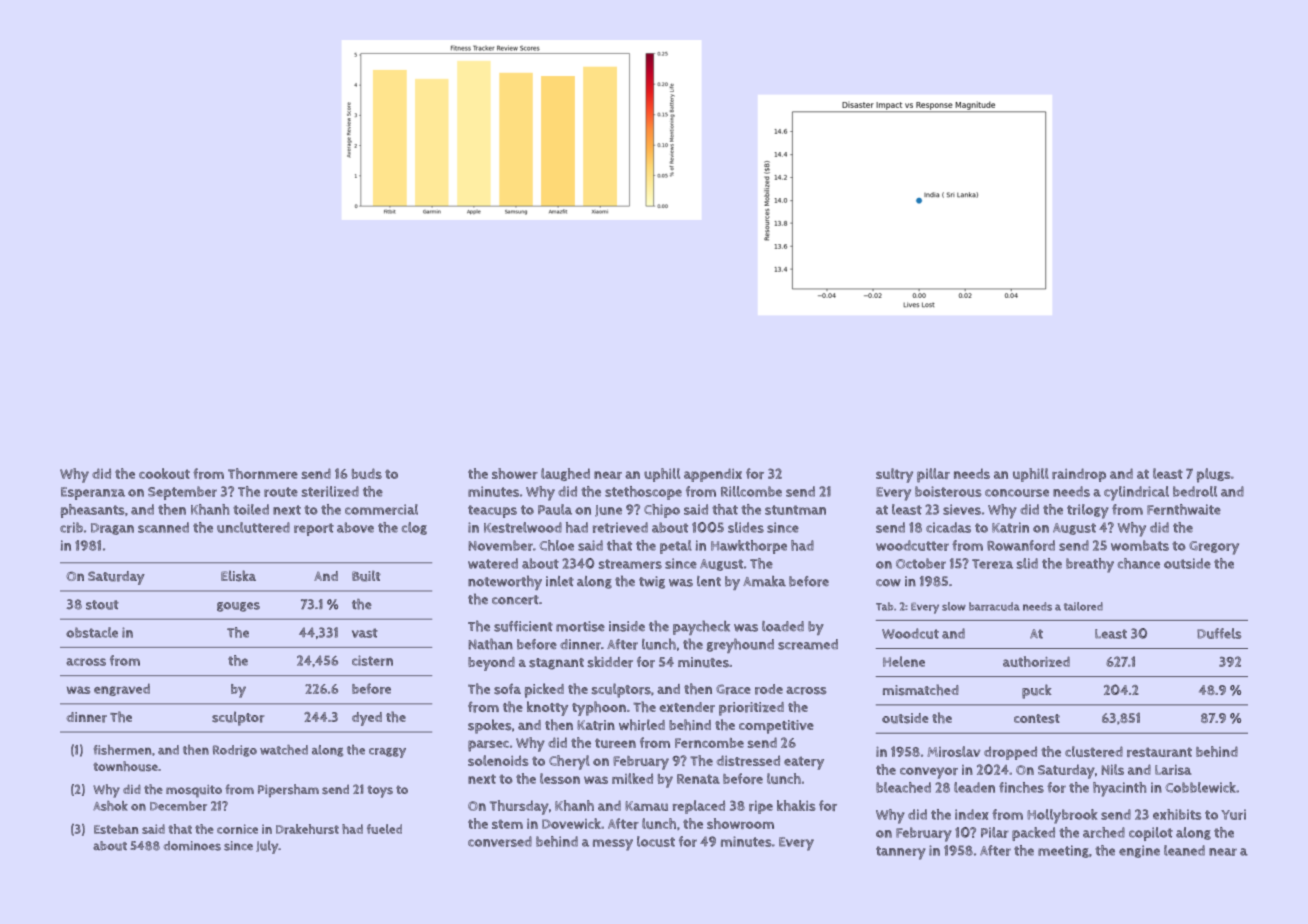 This image has height=924, width=1308. I want to click on contest, so click(1037, 719).
